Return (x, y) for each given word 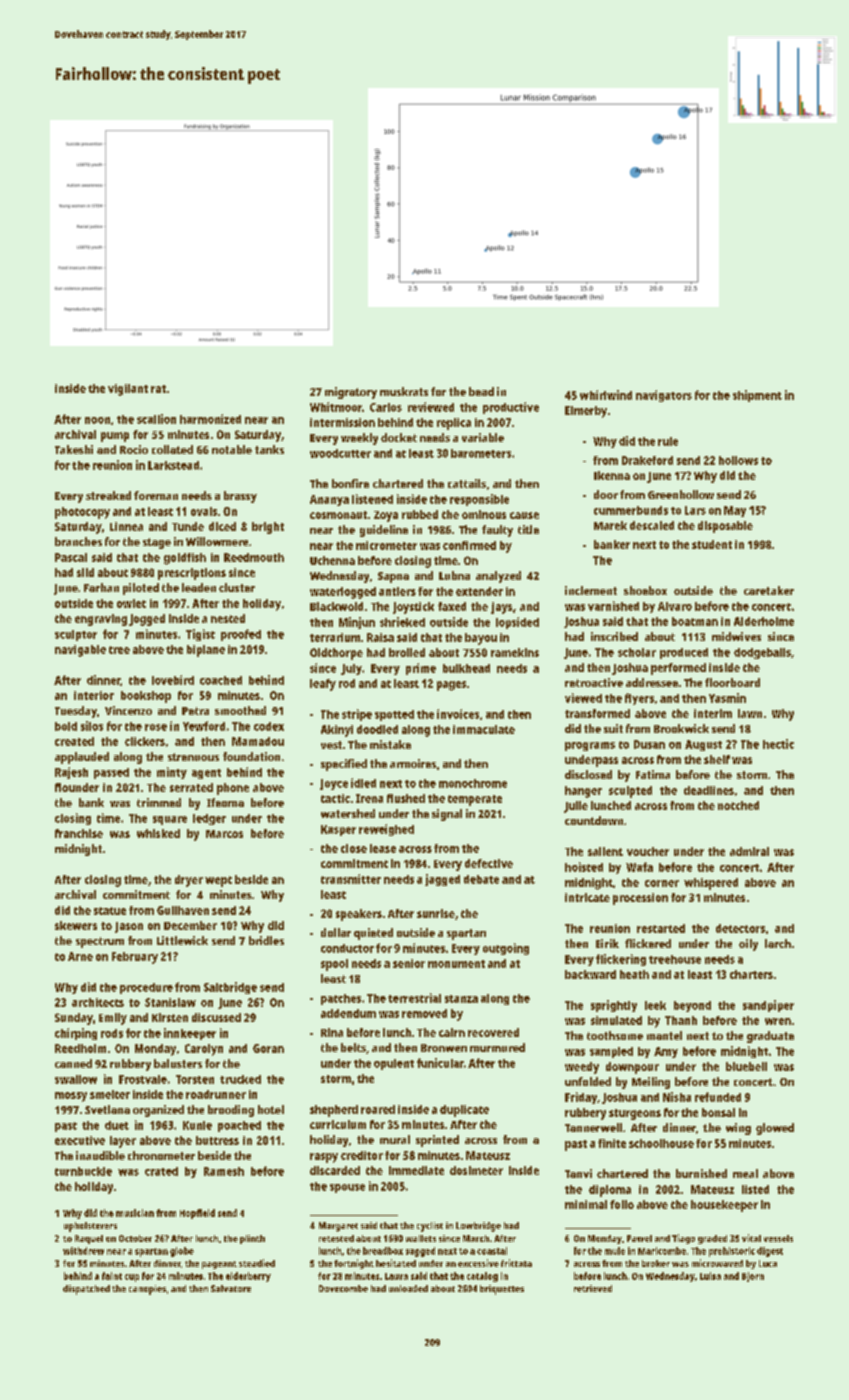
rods (112, 1033)
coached (221, 680)
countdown (594, 820)
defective (489, 863)
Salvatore (231, 1288)
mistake (390, 744)
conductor (347, 948)
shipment (757, 396)
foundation (251, 756)
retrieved (593, 1288)
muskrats (404, 391)
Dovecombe (343, 1288)
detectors (740, 928)
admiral (749, 851)
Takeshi (74, 449)
